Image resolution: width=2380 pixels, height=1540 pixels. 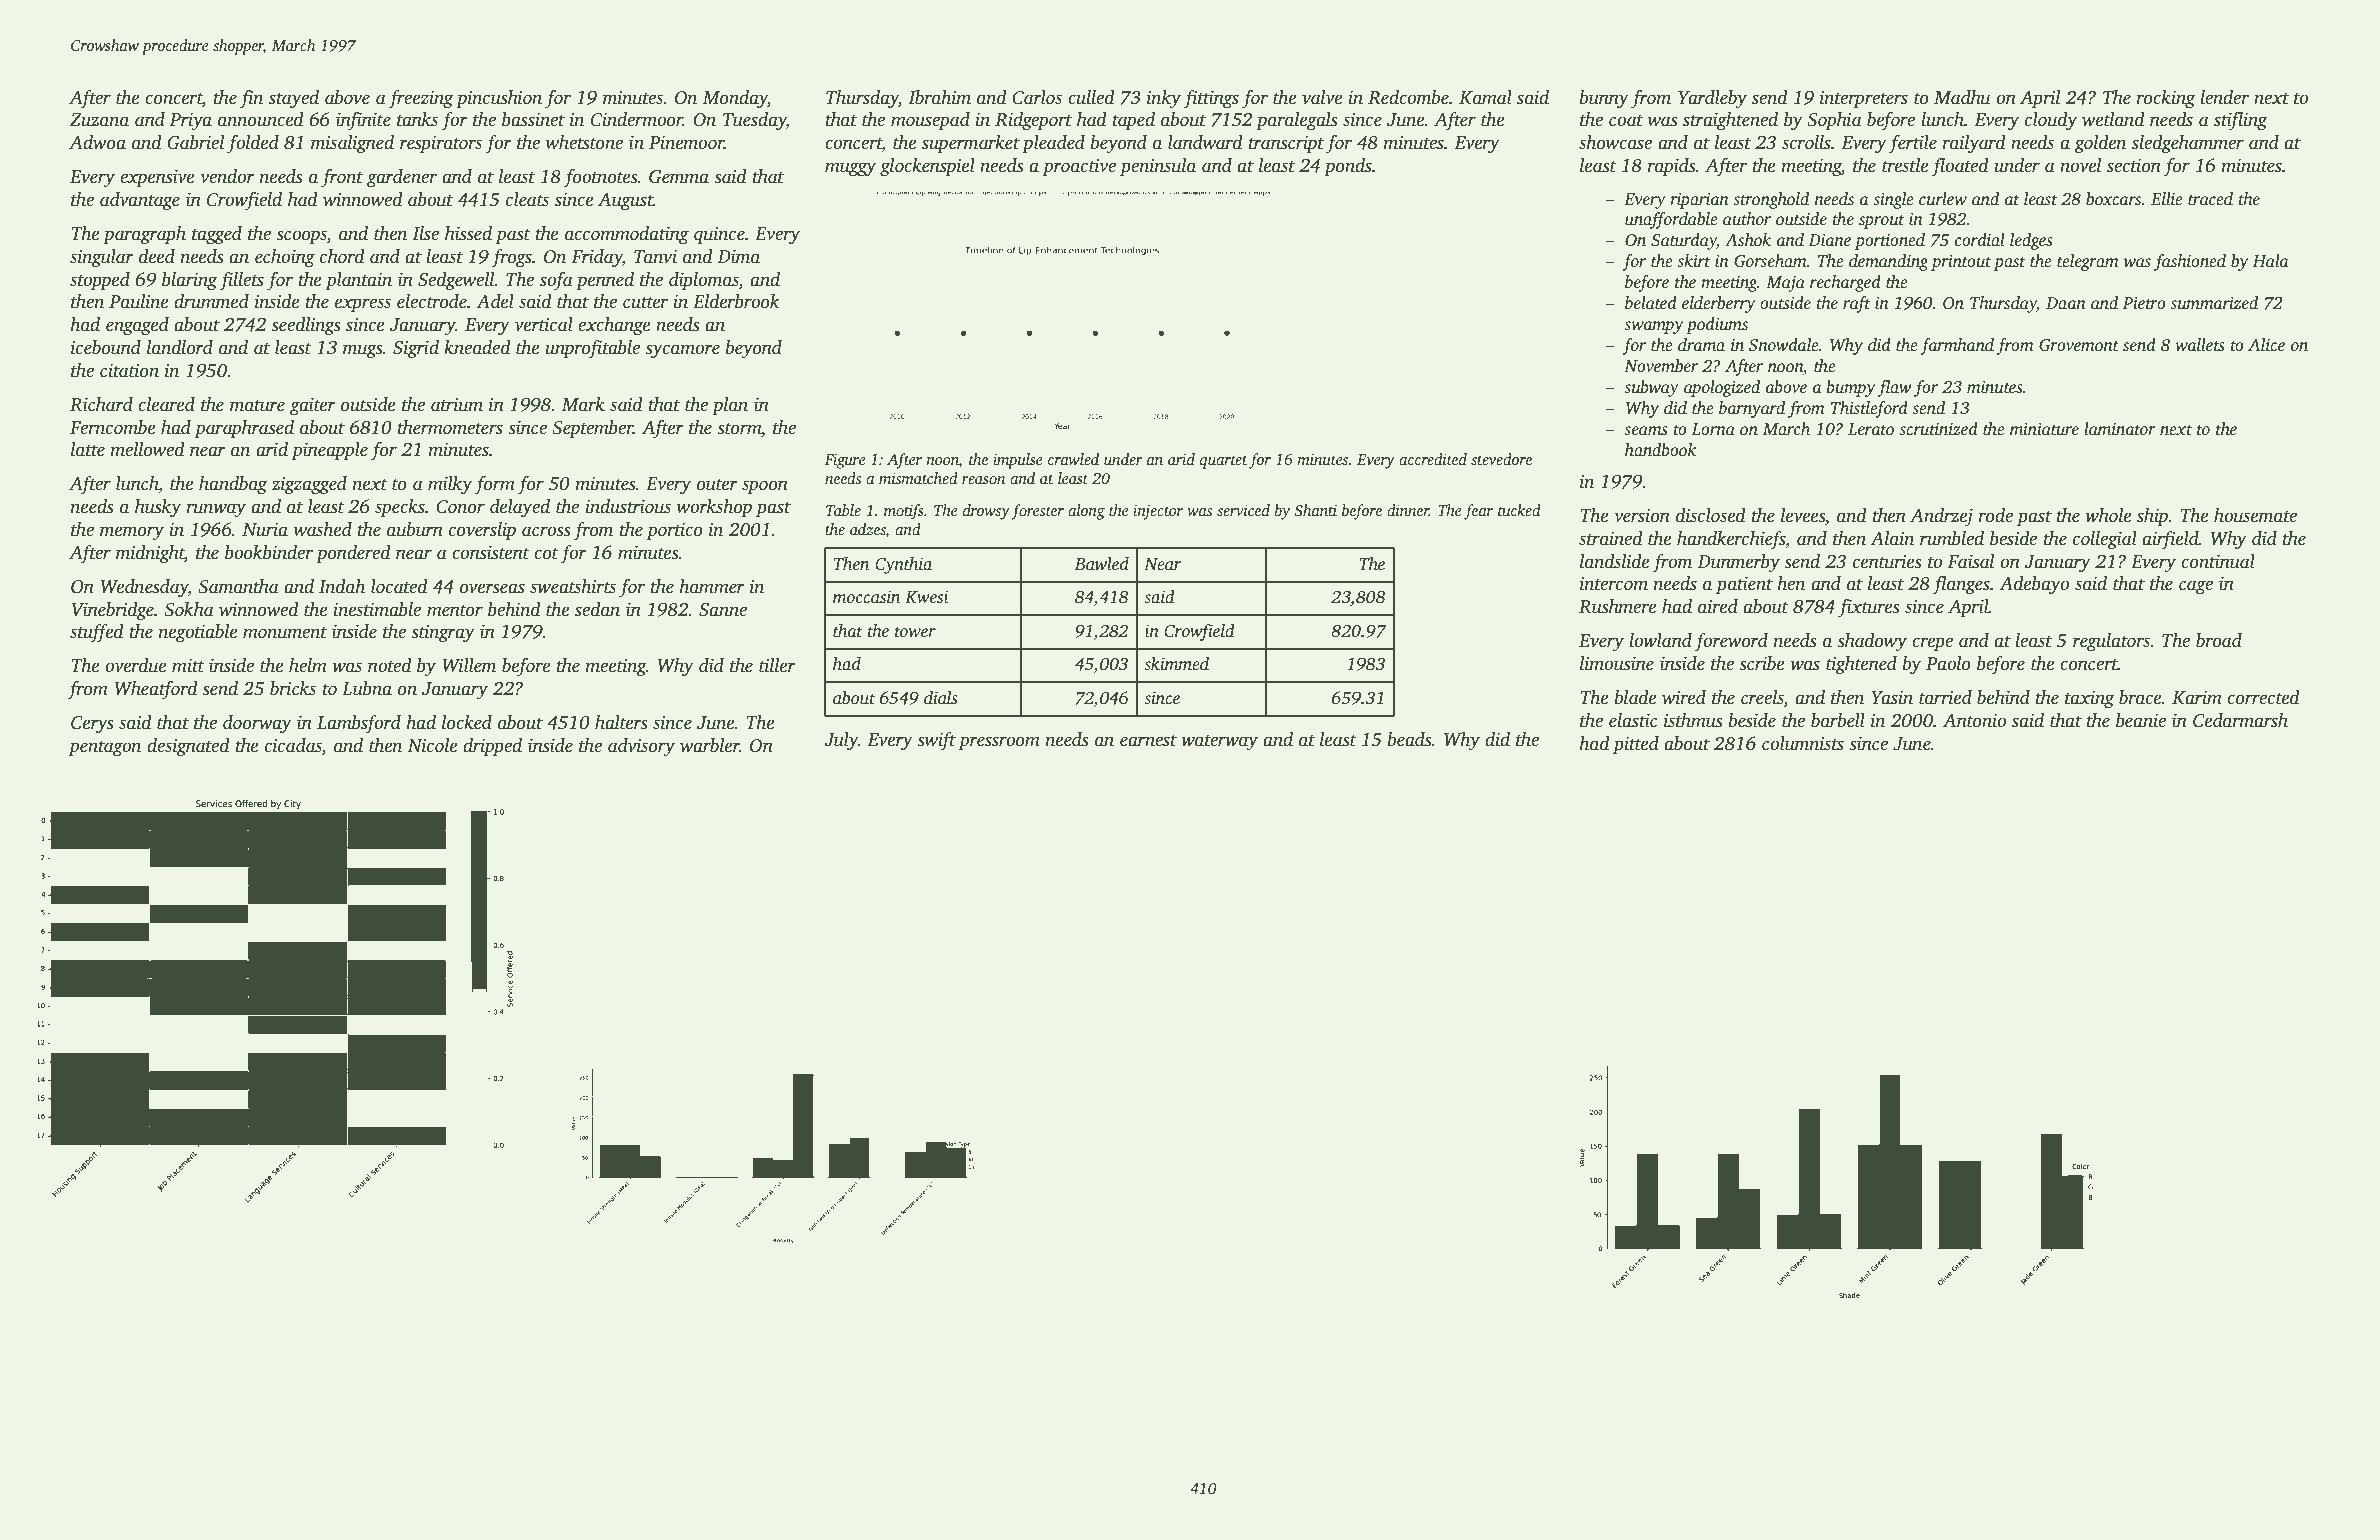 I want to click on fillets, so click(x=241, y=281).
